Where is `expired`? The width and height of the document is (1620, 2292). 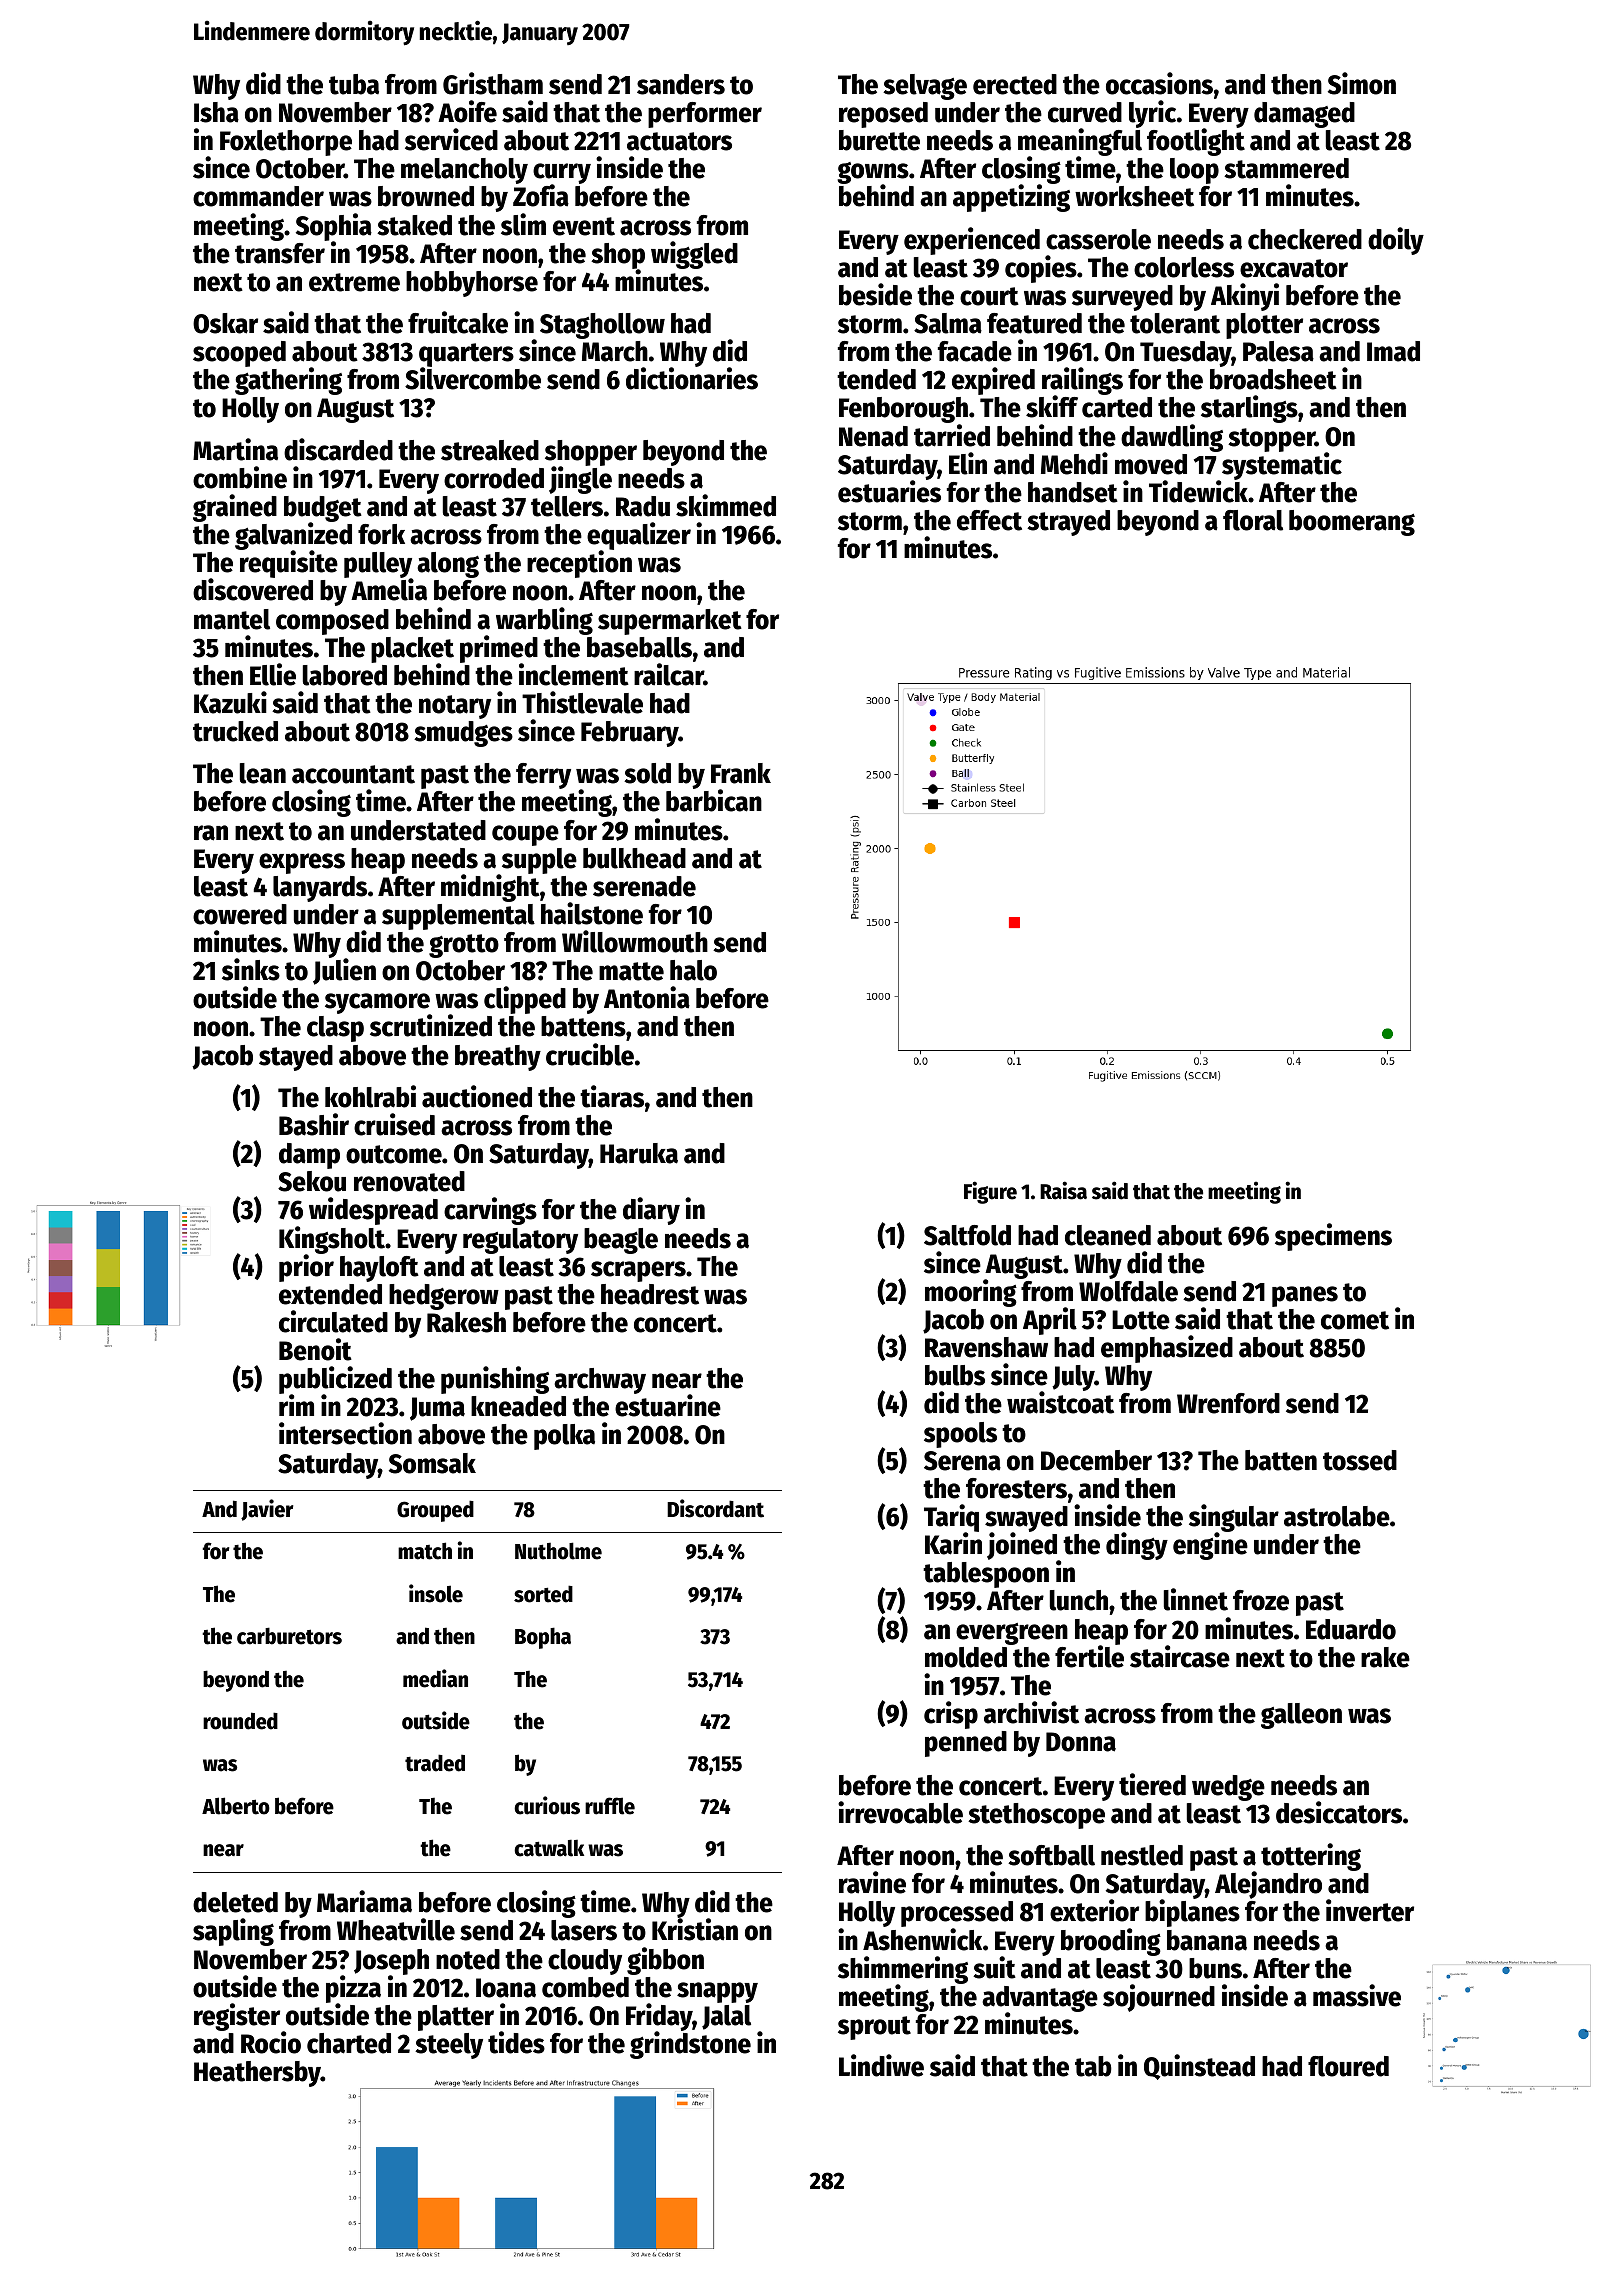
expired is located at coordinates (993, 381).
